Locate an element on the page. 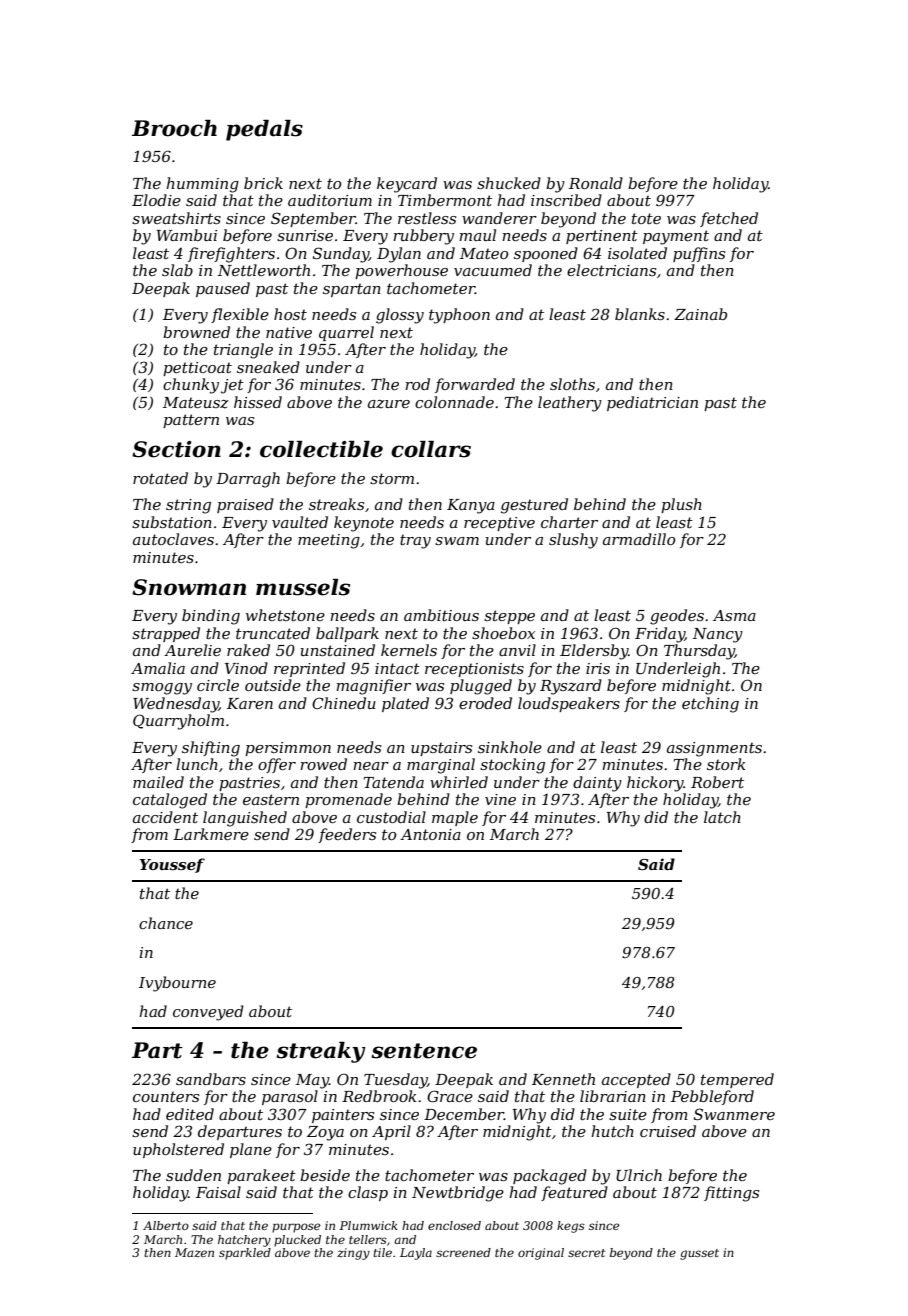 The image size is (908, 1316). chunky is located at coordinates (191, 386).
